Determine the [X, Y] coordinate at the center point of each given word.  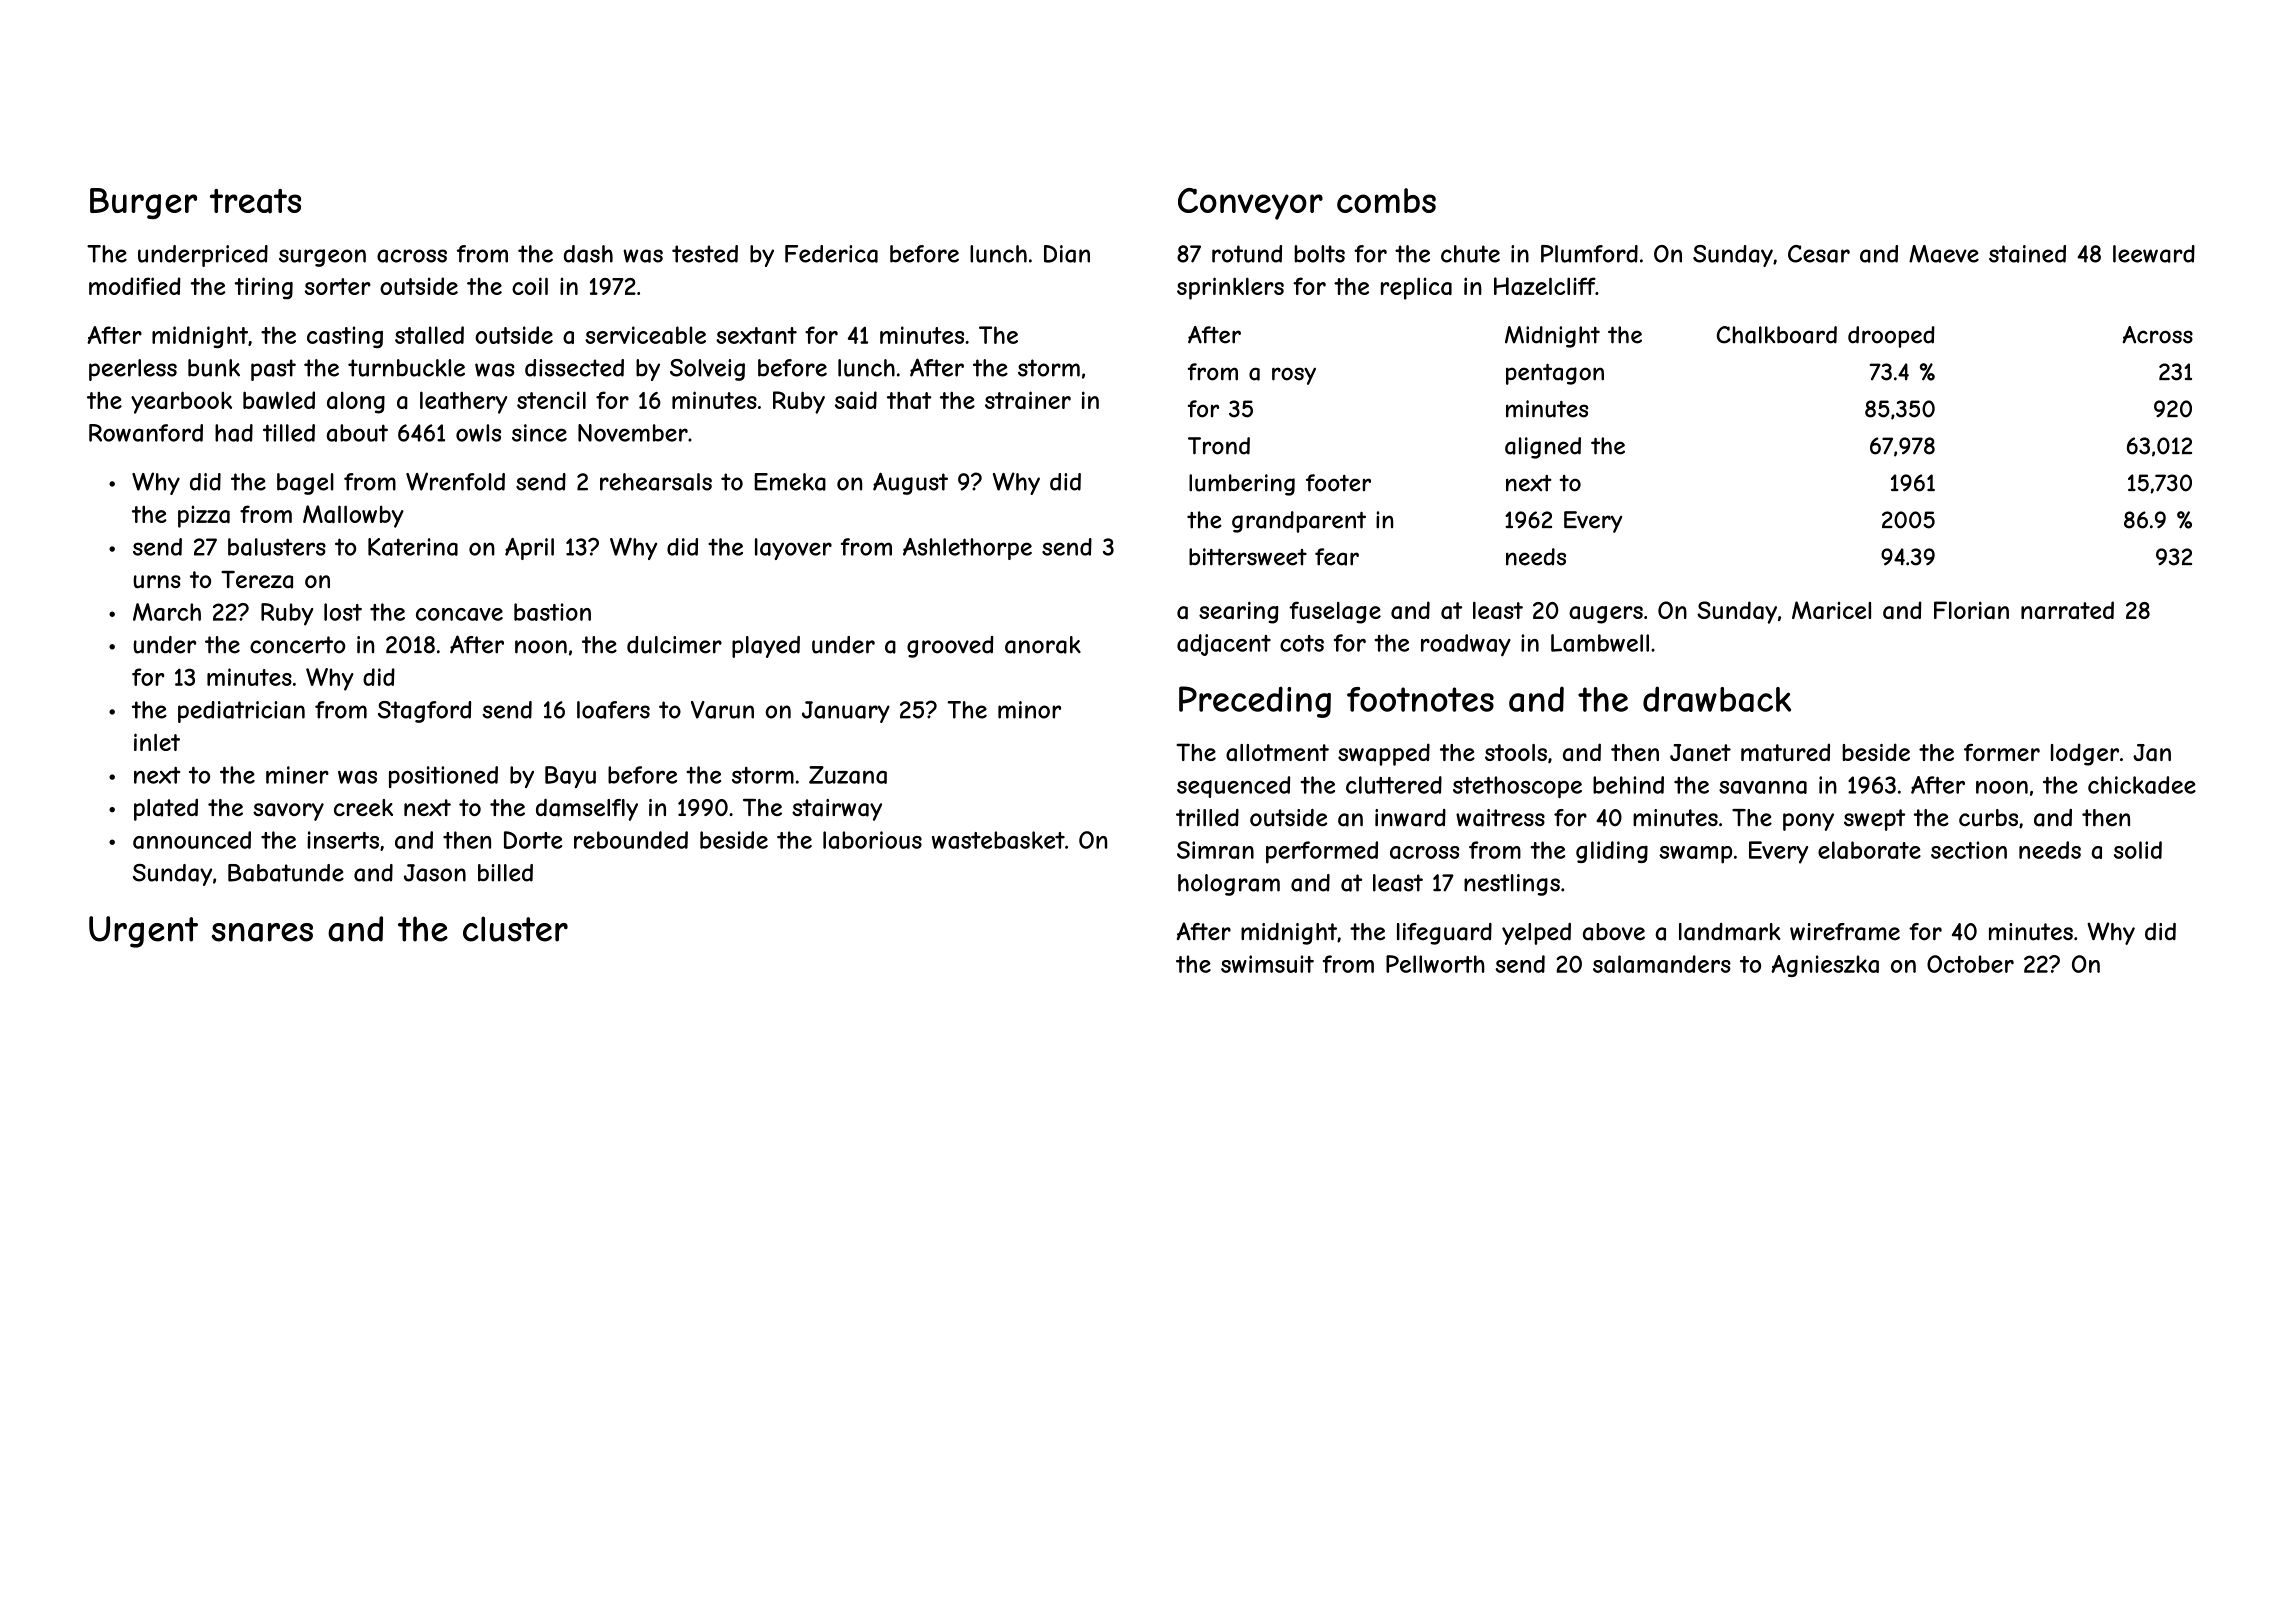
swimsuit [1267, 964]
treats [255, 201]
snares [262, 932]
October [1970, 964]
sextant [756, 335]
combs [1386, 200]
